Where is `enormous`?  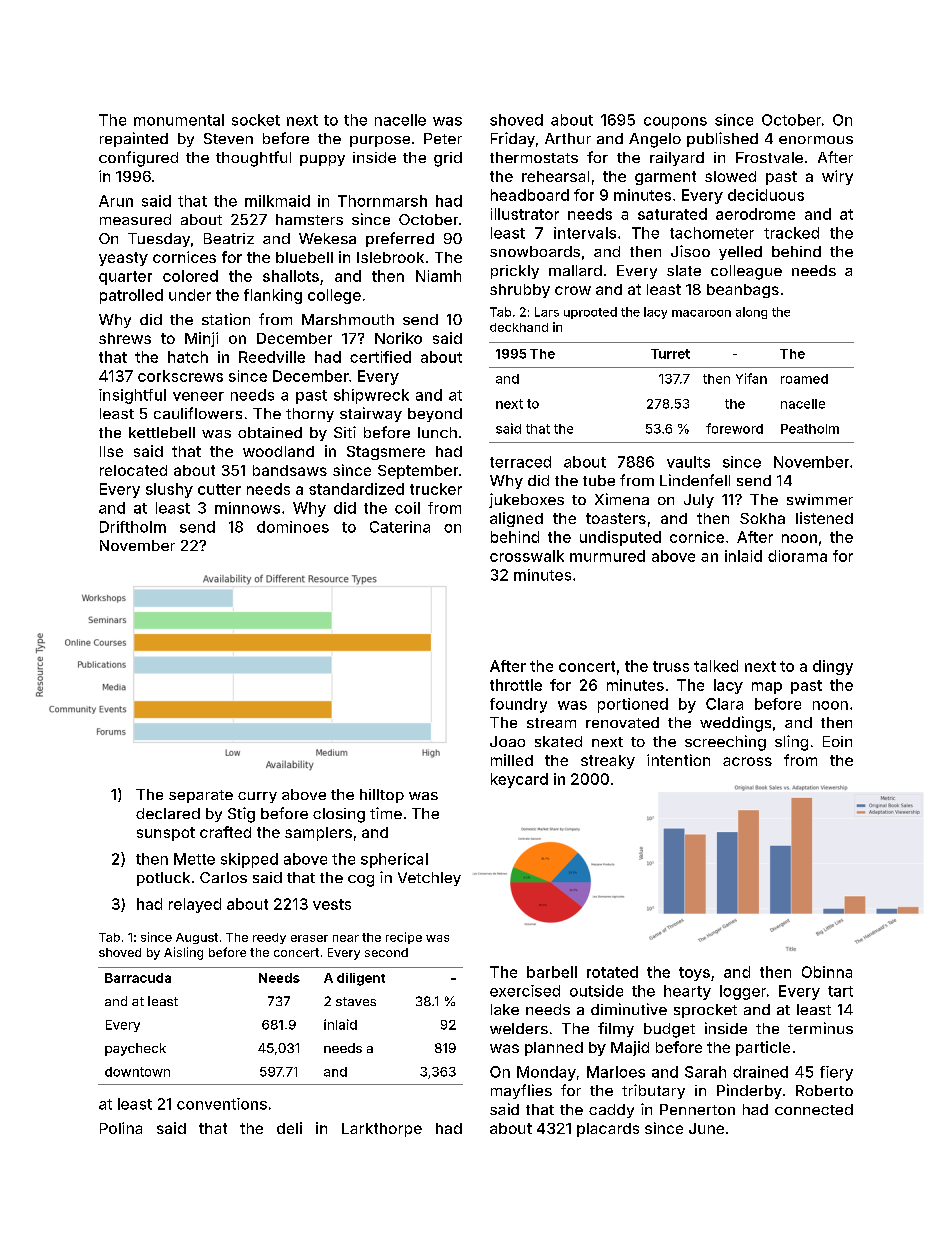
enormous is located at coordinates (816, 140).
